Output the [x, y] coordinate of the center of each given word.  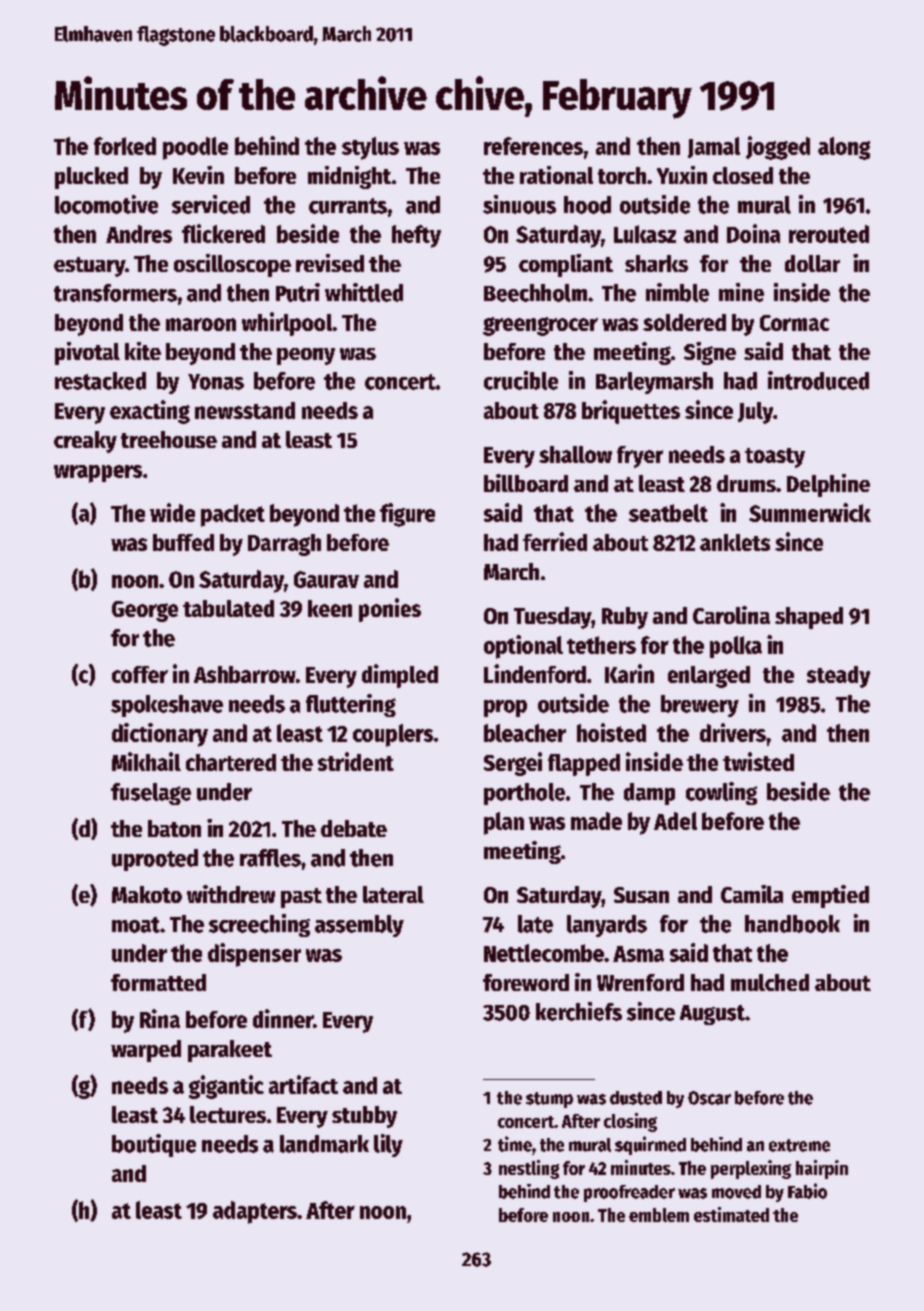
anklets [735, 542]
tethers [601, 645]
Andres [139, 234]
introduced [818, 380]
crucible [521, 380]
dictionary [160, 735]
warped [146, 1051]
